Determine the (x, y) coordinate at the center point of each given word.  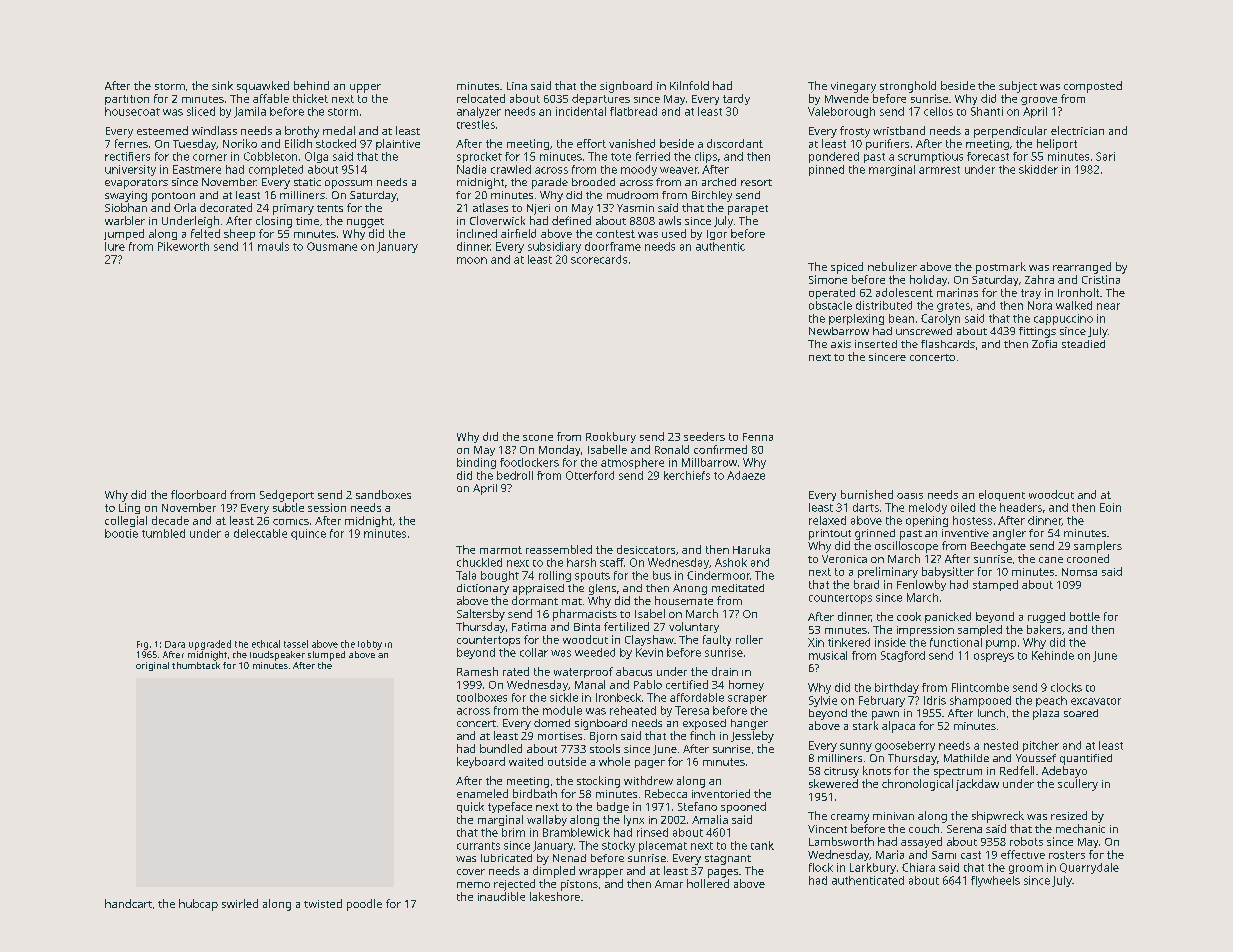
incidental (581, 111)
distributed (884, 305)
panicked (948, 617)
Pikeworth (183, 246)
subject (1018, 87)
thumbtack (196, 665)
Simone (828, 279)
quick (470, 807)
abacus (634, 671)
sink (222, 85)
